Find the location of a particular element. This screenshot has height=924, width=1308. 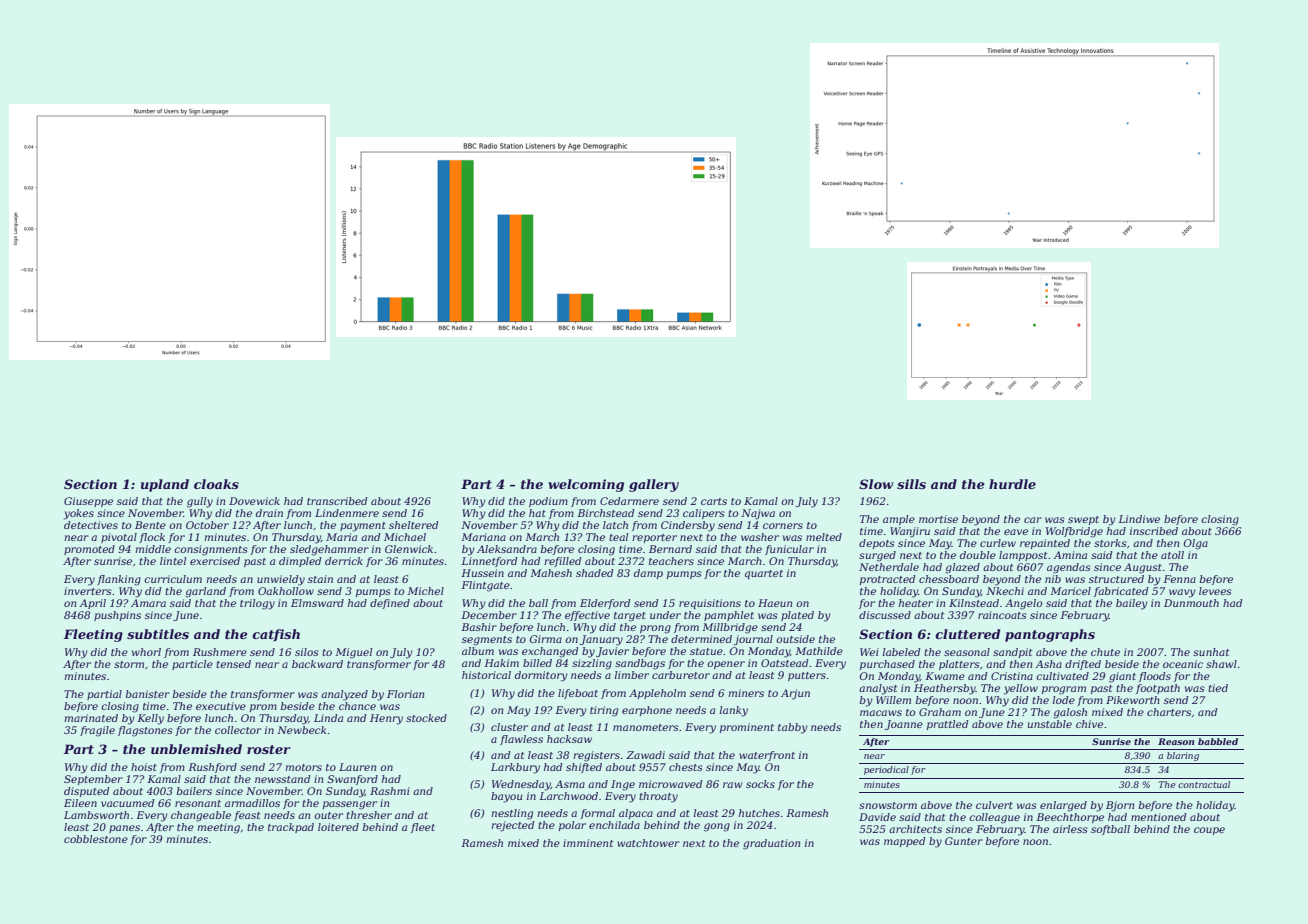

pantographs is located at coordinates (1050, 635).
